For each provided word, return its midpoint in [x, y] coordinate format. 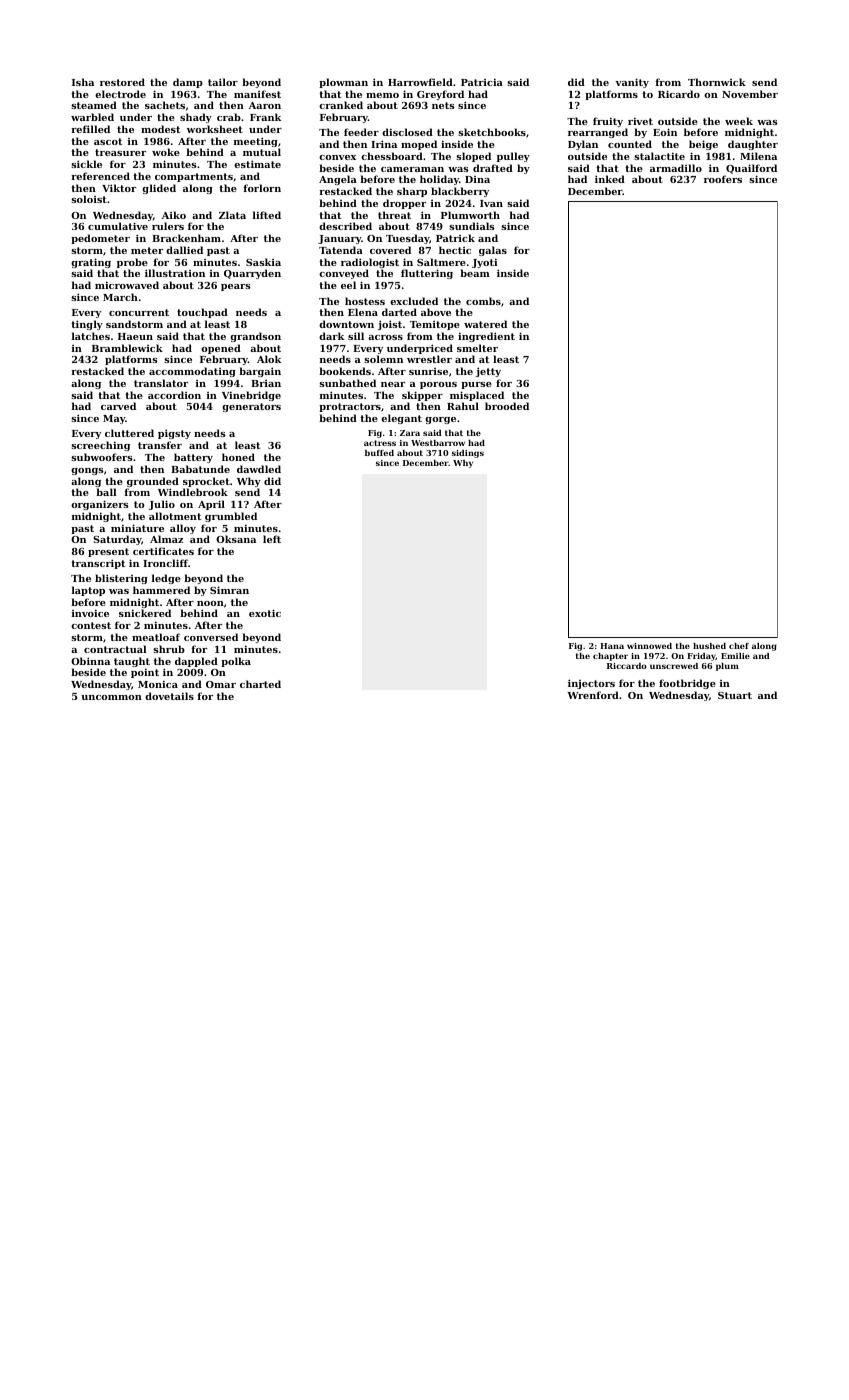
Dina [477, 179]
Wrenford [593, 695]
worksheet [215, 129]
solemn [383, 359]
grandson [255, 337]
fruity [608, 122]
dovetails [169, 696]
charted [260, 684]
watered [485, 324]
